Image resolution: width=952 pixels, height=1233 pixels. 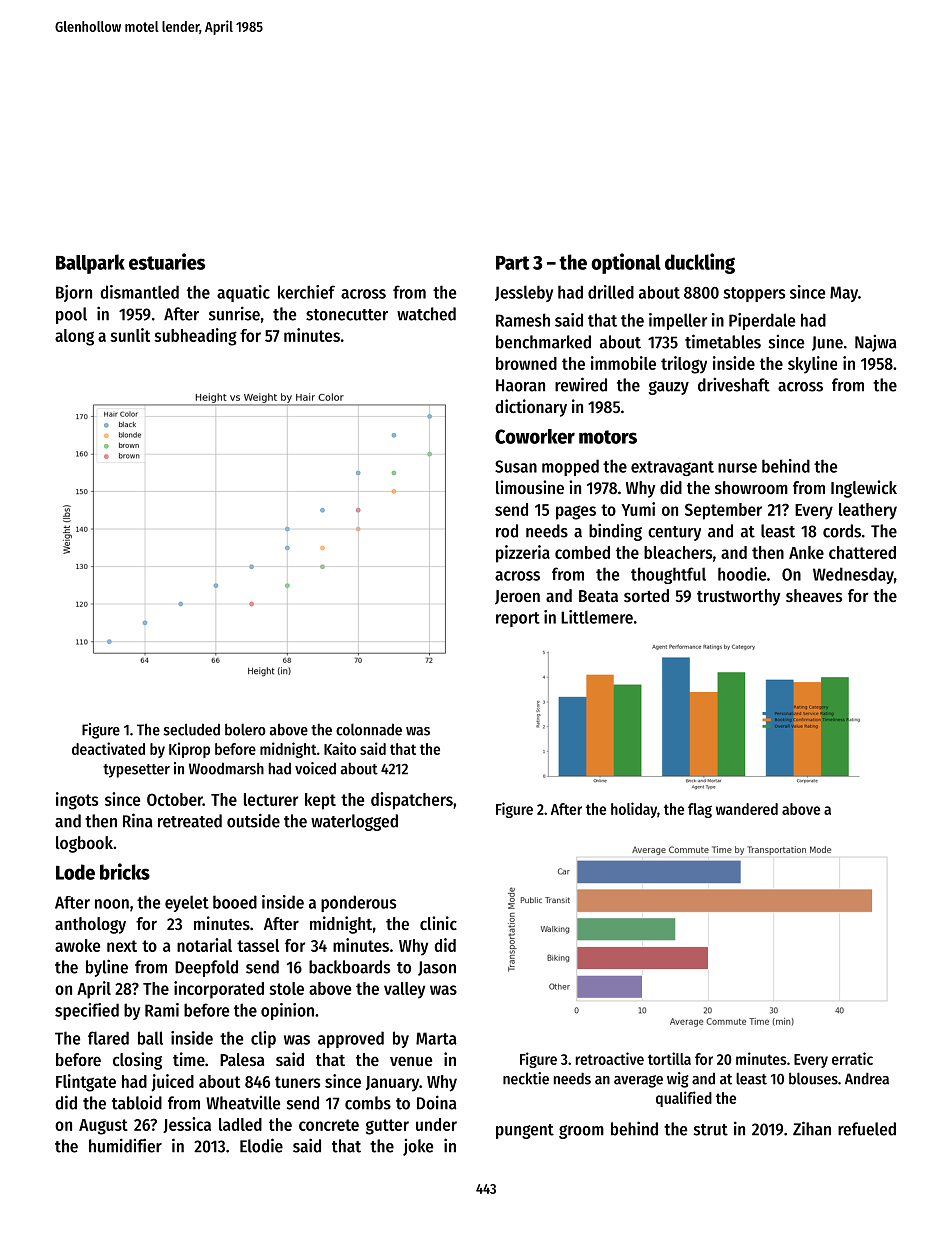 I want to click on dictionary, so click(x=531, y=408).
